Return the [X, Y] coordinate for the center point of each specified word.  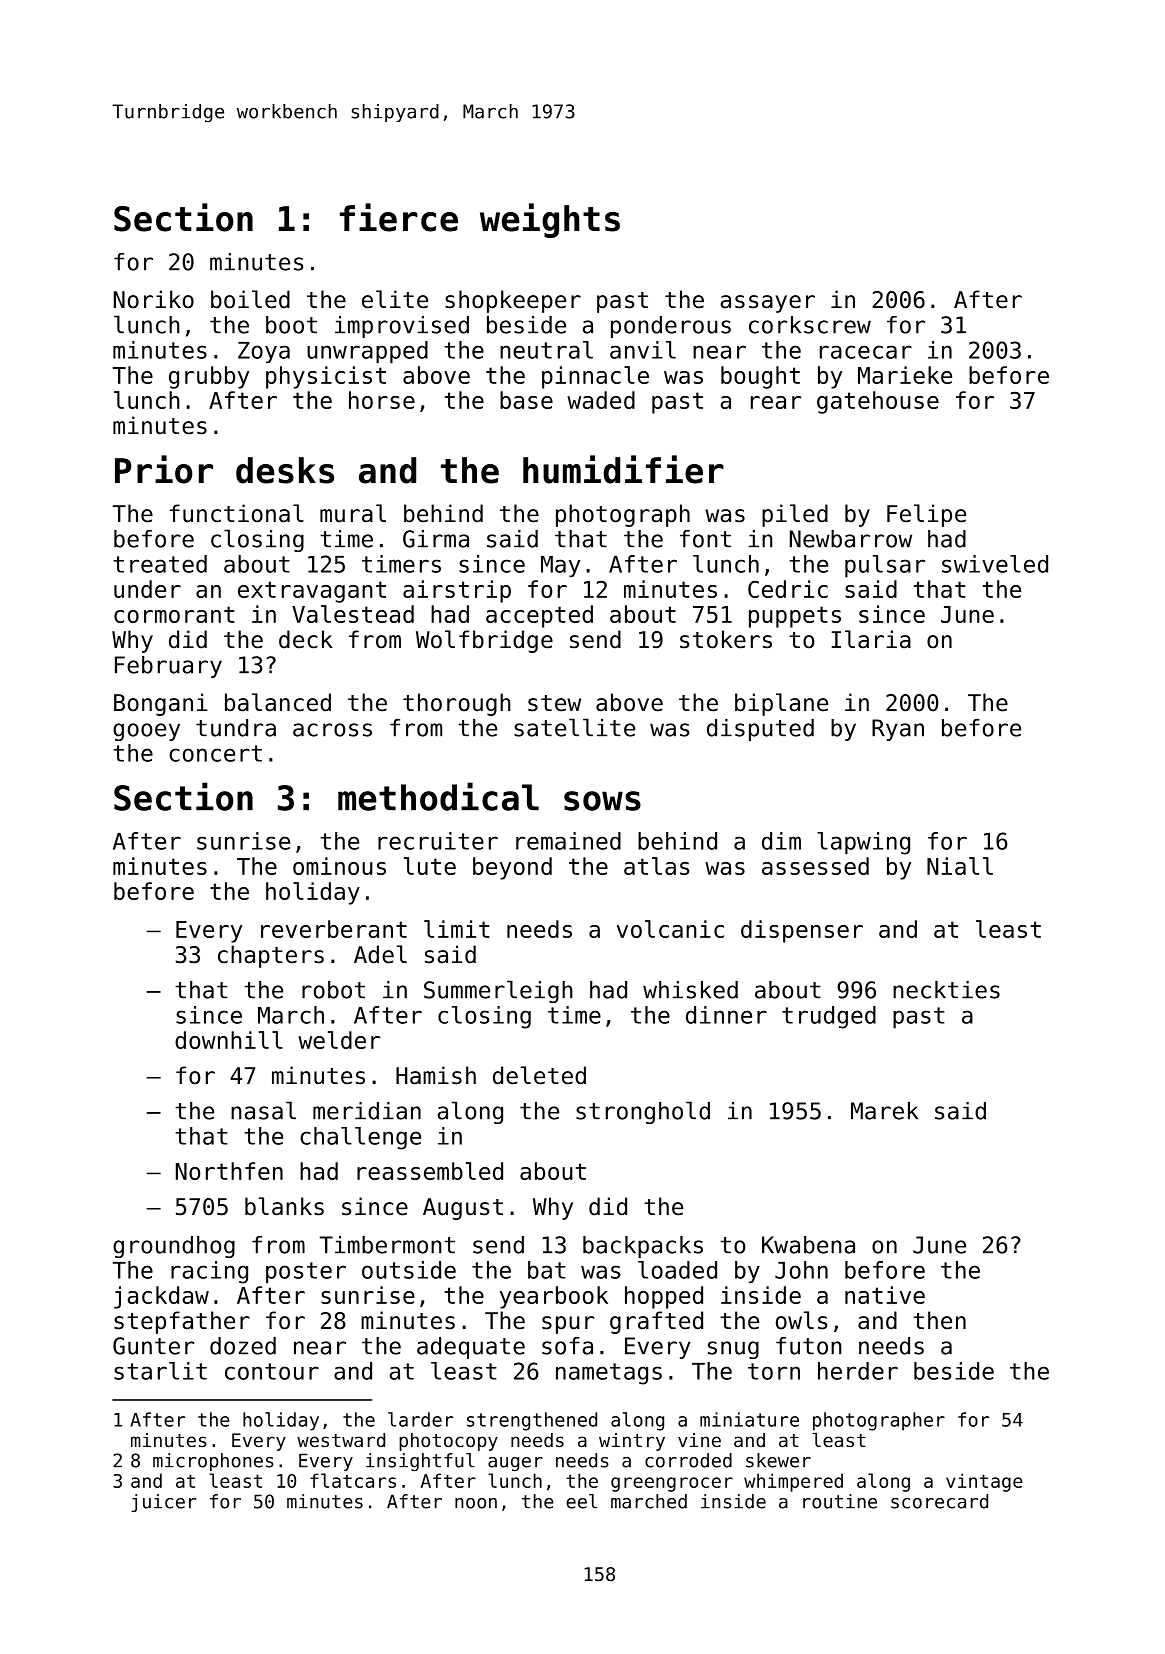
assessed [815, 866]
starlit [160, 1371]
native [885, 1295]
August [463, 1209]
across [332, 730]
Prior [164, 469]
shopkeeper [513, 301]
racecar [866, 352]
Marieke [905, 375]
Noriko [154, 299]
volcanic [670, 929]
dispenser [802, 931]
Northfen [229, 1171]
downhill [229, 1040]
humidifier [623, 469]
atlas [656, 866]
